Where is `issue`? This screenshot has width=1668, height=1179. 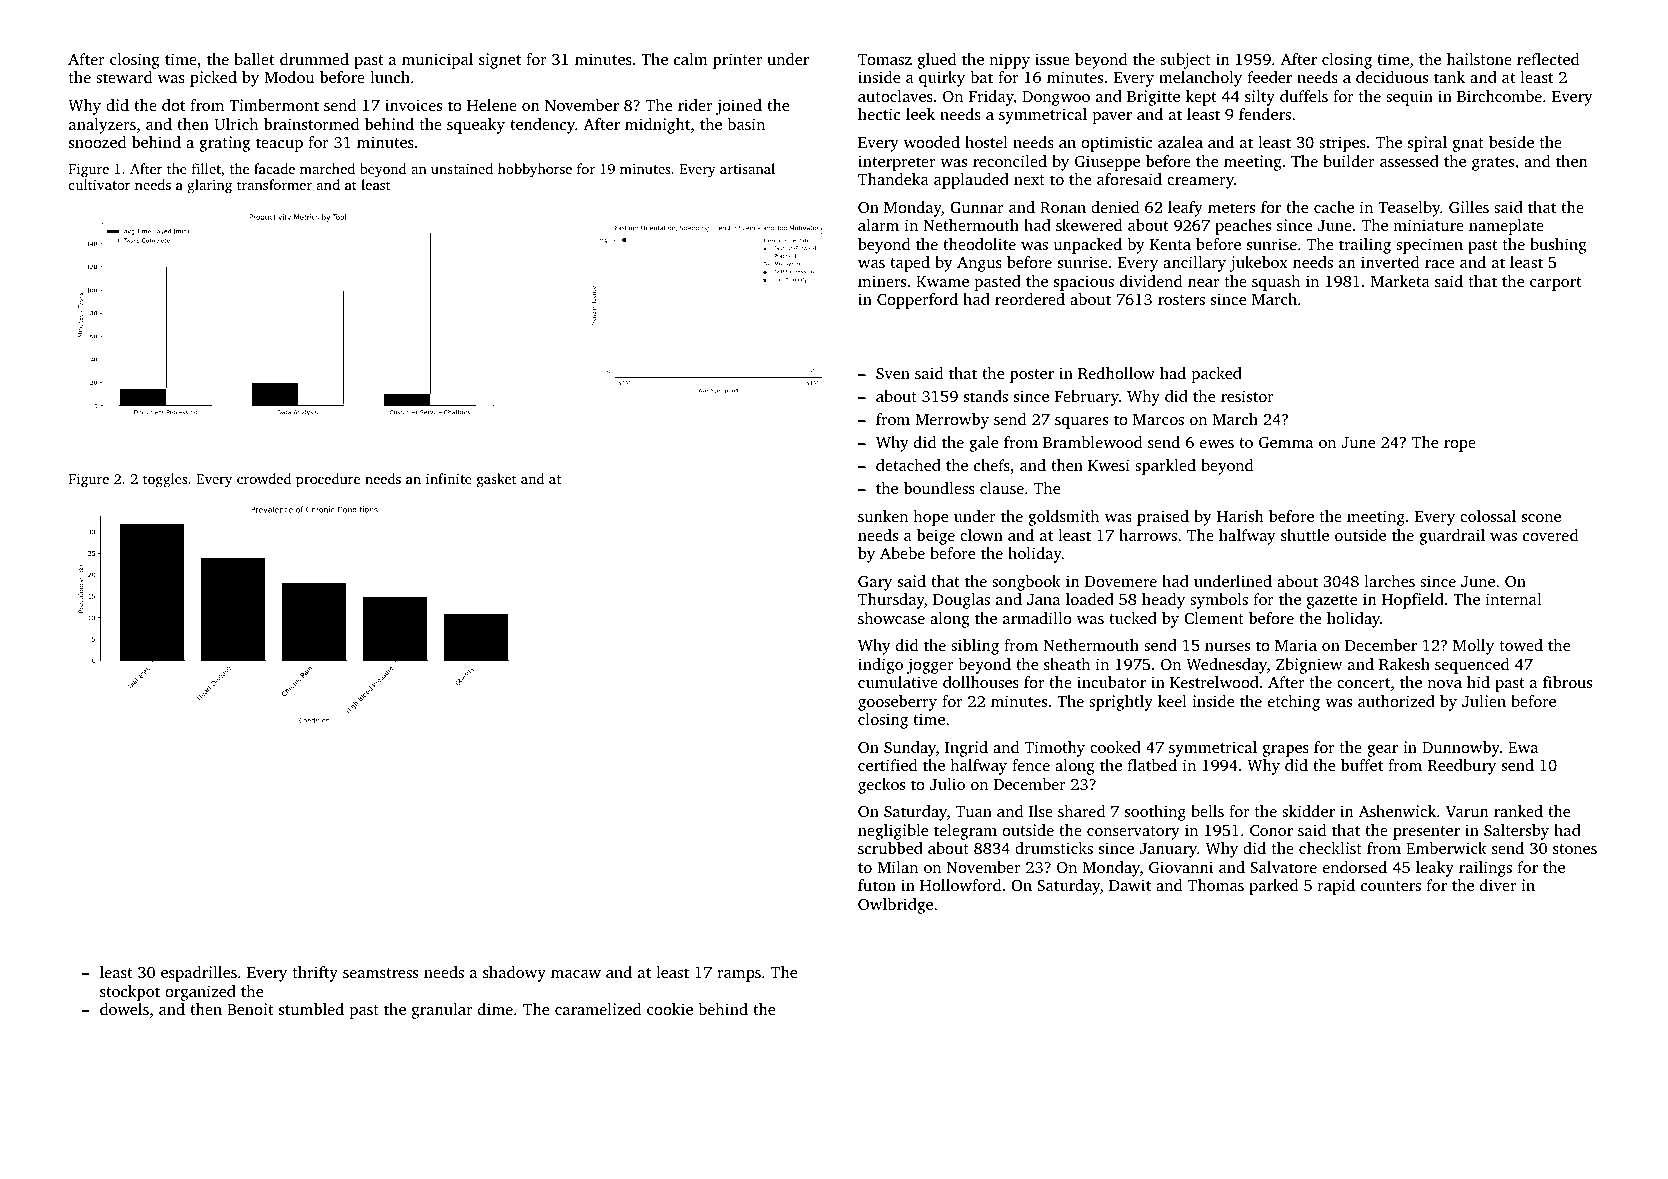 issue is located at coordinates (1052, 59).
